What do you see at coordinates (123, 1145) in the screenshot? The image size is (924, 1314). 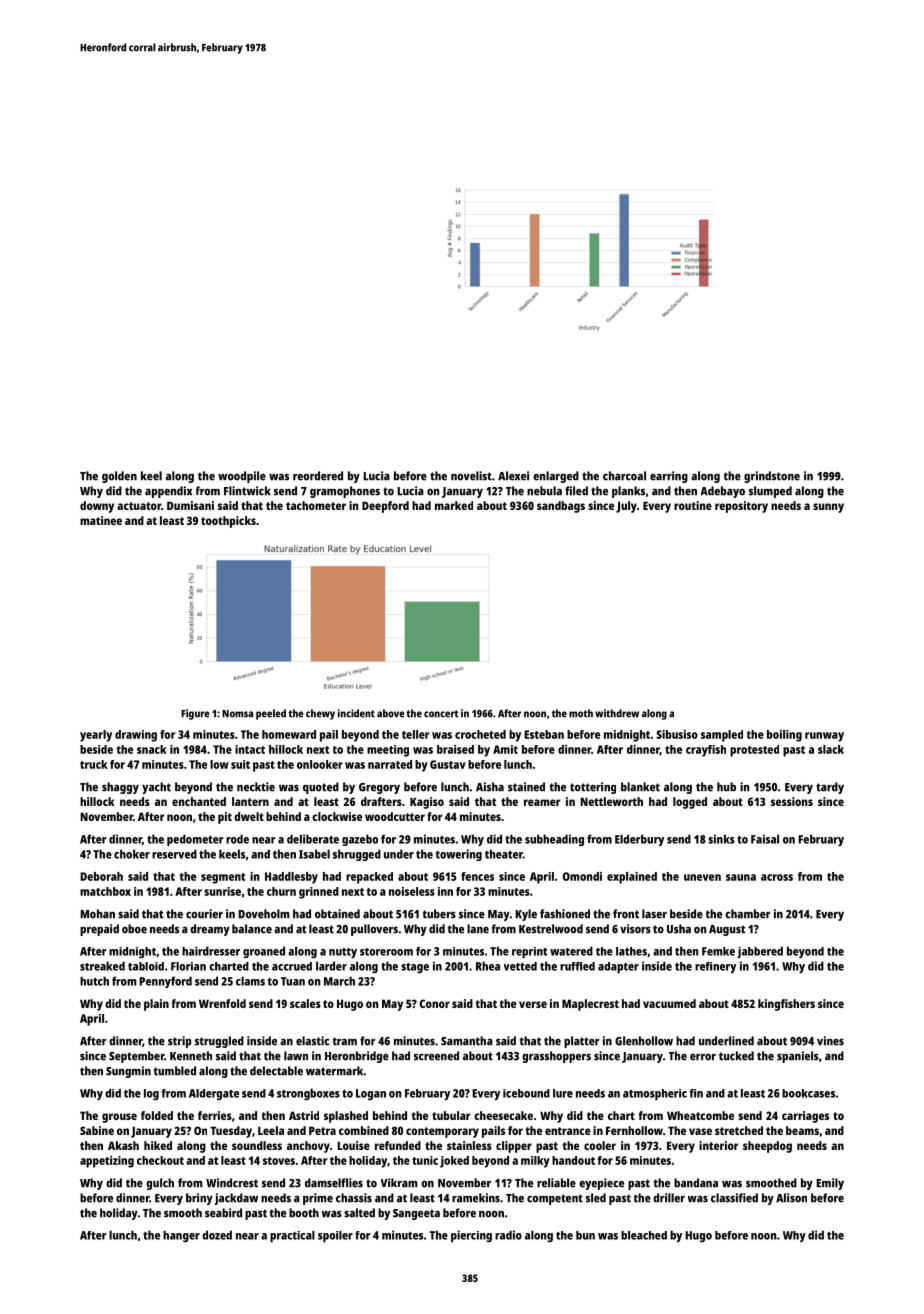 I see `Akash` at bounding box center [123, 1145].
